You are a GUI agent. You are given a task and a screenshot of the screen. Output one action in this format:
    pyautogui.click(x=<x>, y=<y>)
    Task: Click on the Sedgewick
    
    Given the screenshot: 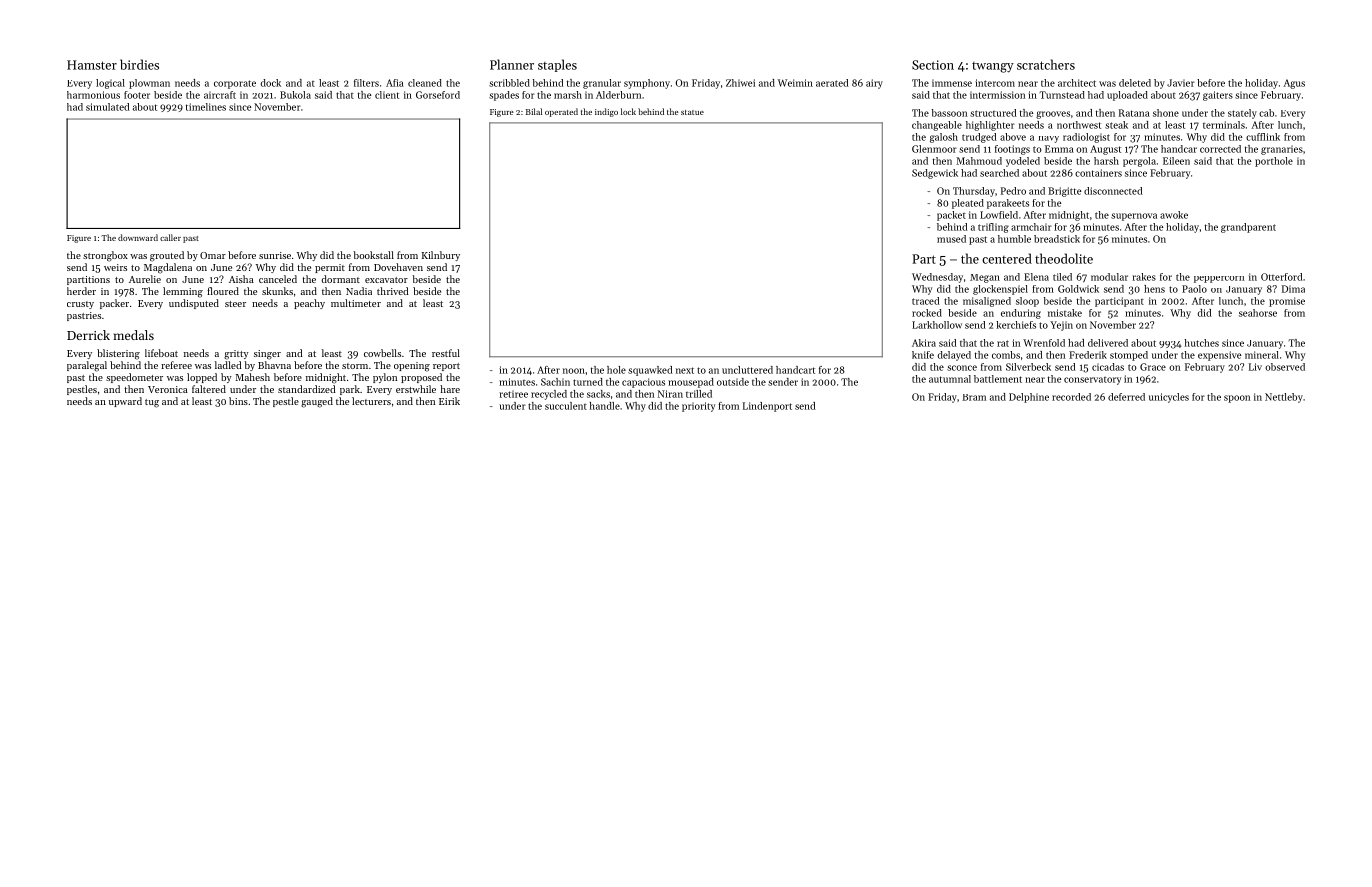 What is the action you would take?
    pyautogui.click(x=935, y=174)
